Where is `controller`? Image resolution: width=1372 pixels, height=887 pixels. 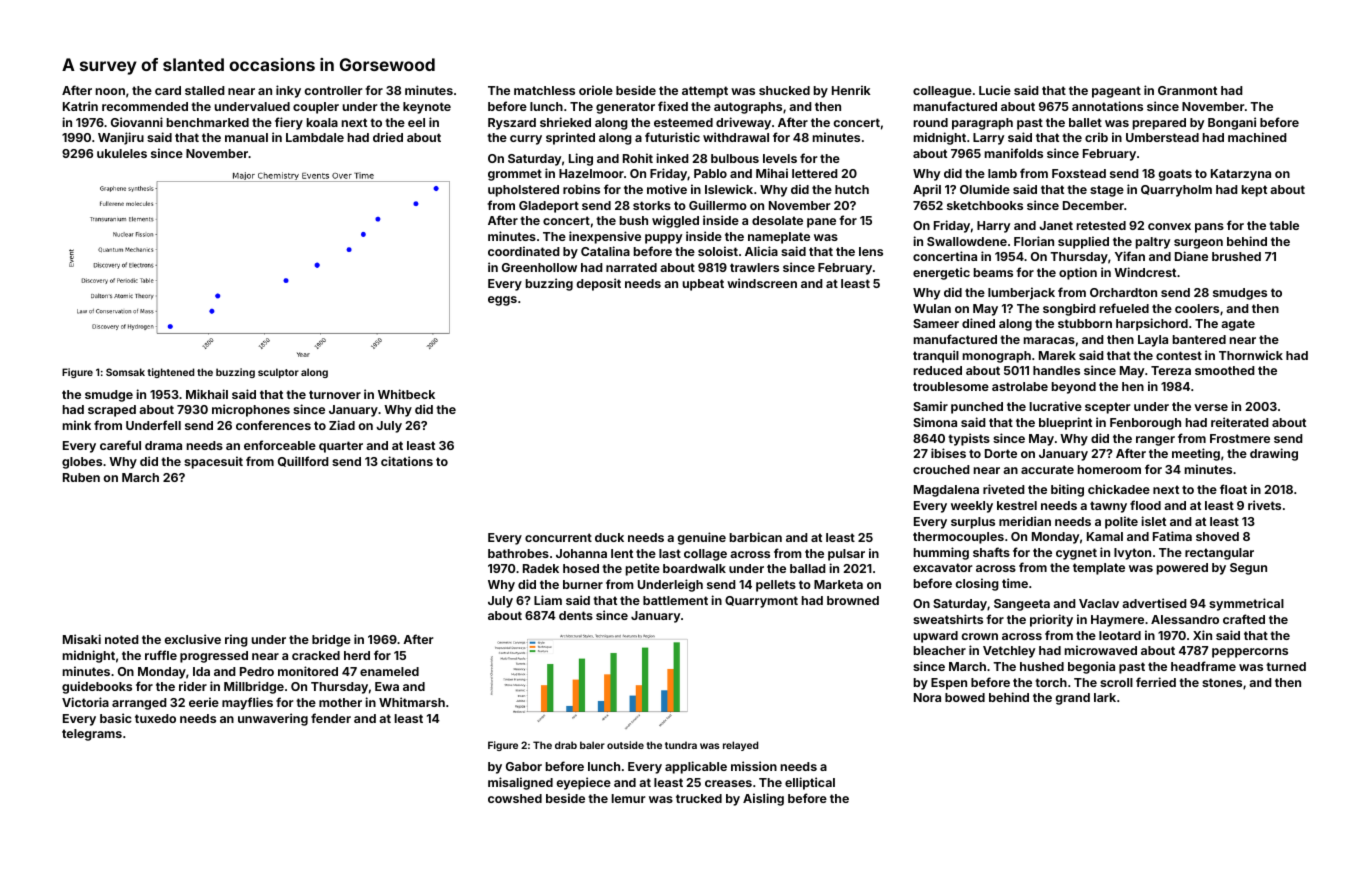 controller is located at coordinates (333, 90).
